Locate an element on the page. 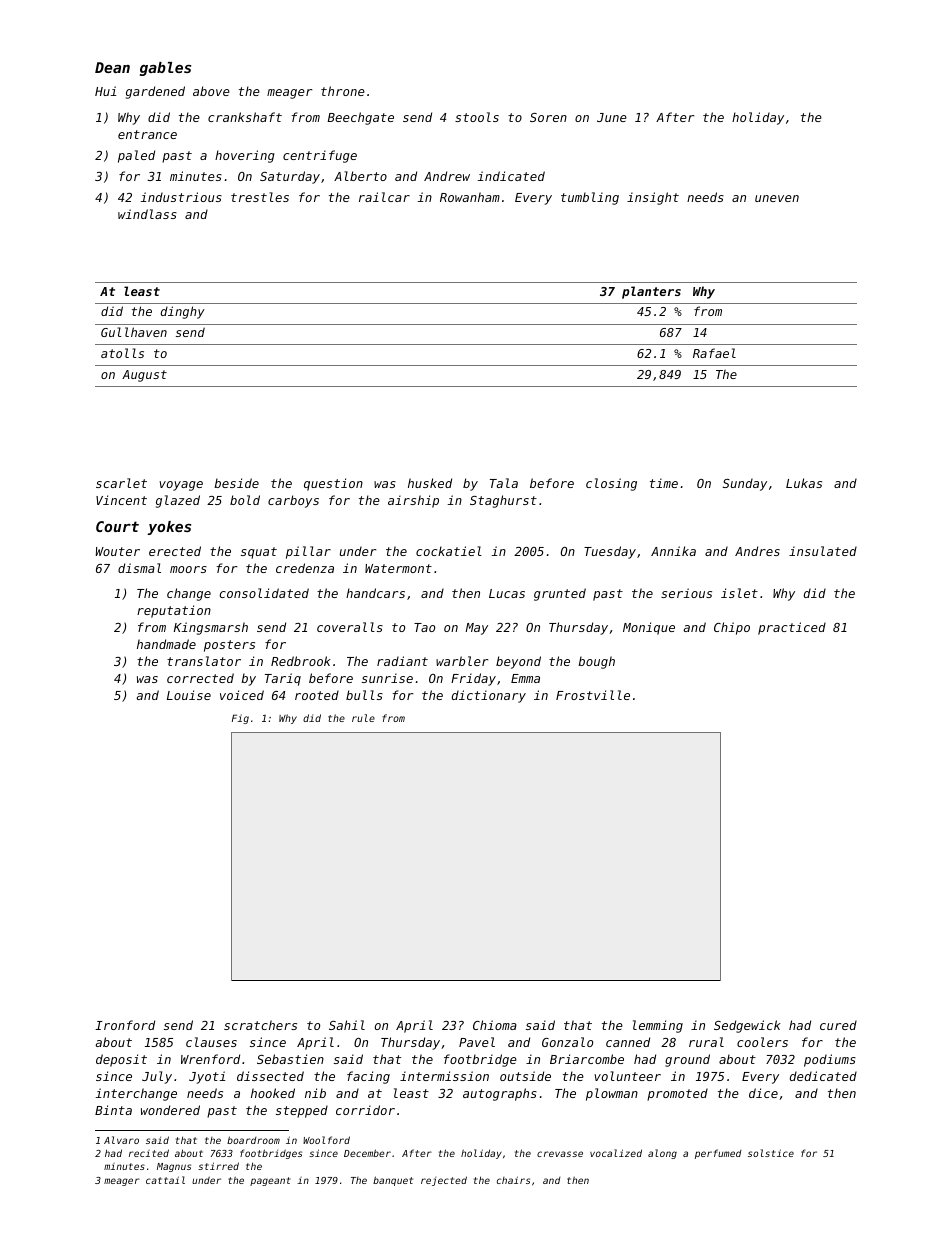  uneven is located at coordinates (777, 198).
